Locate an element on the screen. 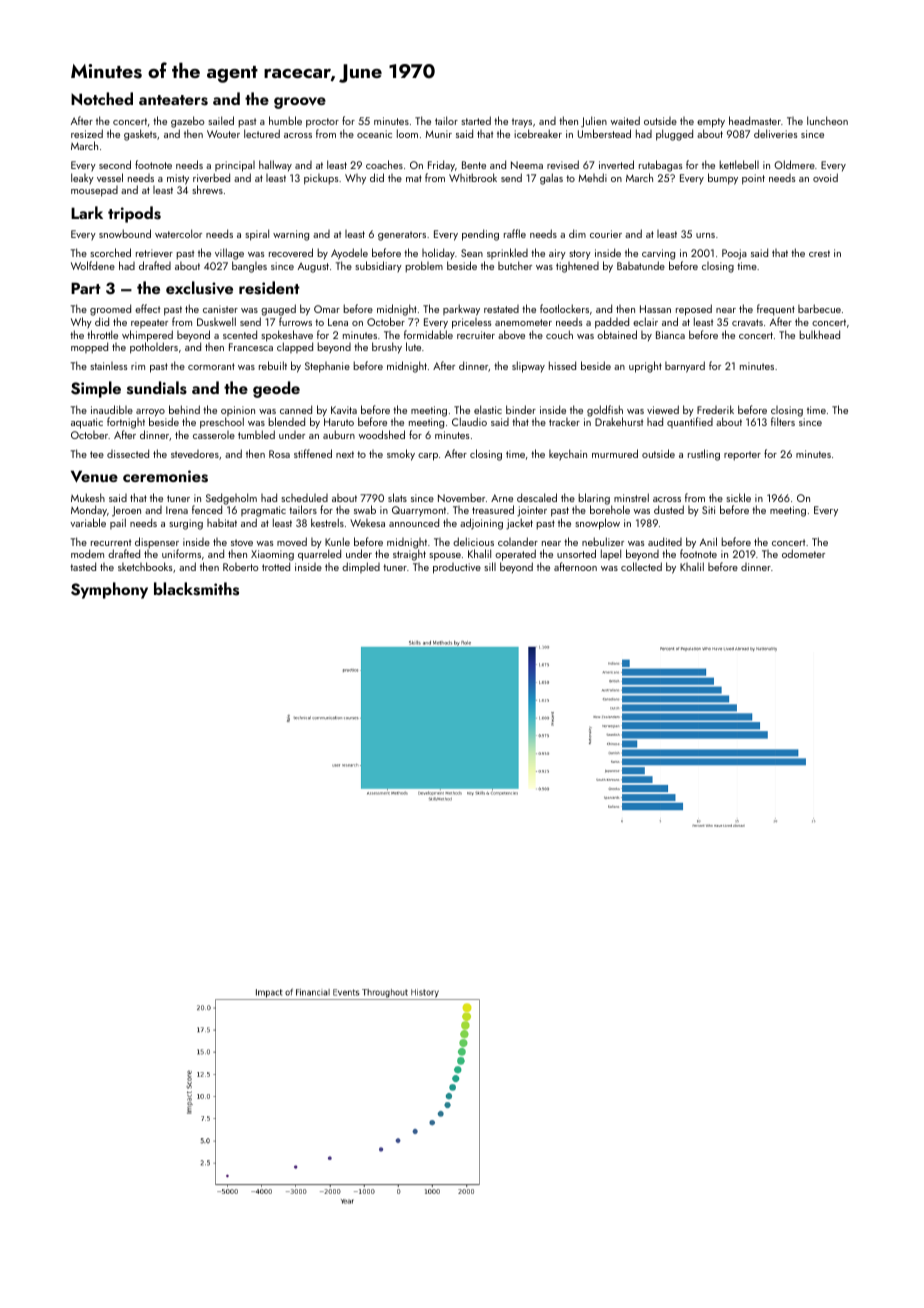  mopped is located at coordinates (89, 348).
